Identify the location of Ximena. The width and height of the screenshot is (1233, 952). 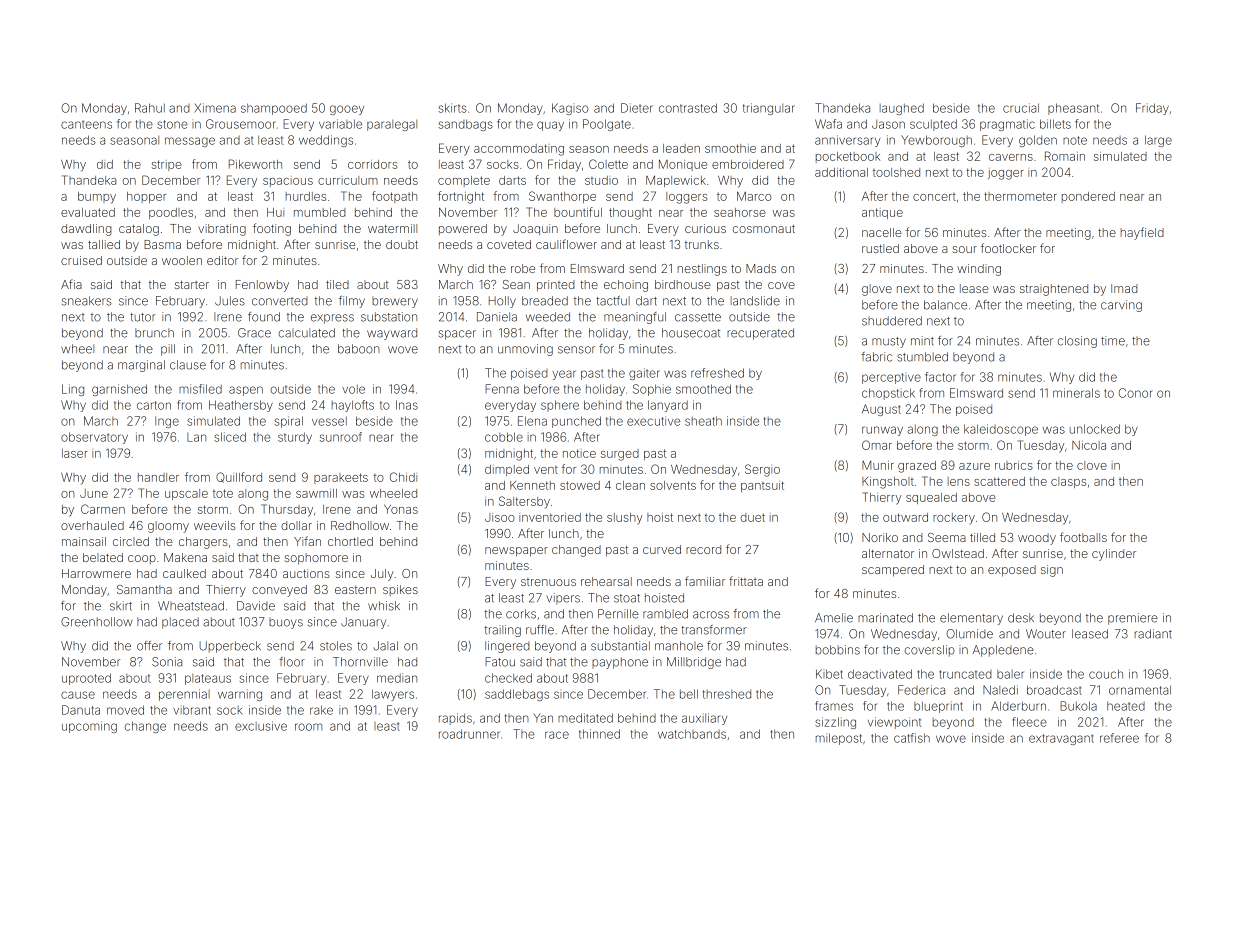
(215, 108).
